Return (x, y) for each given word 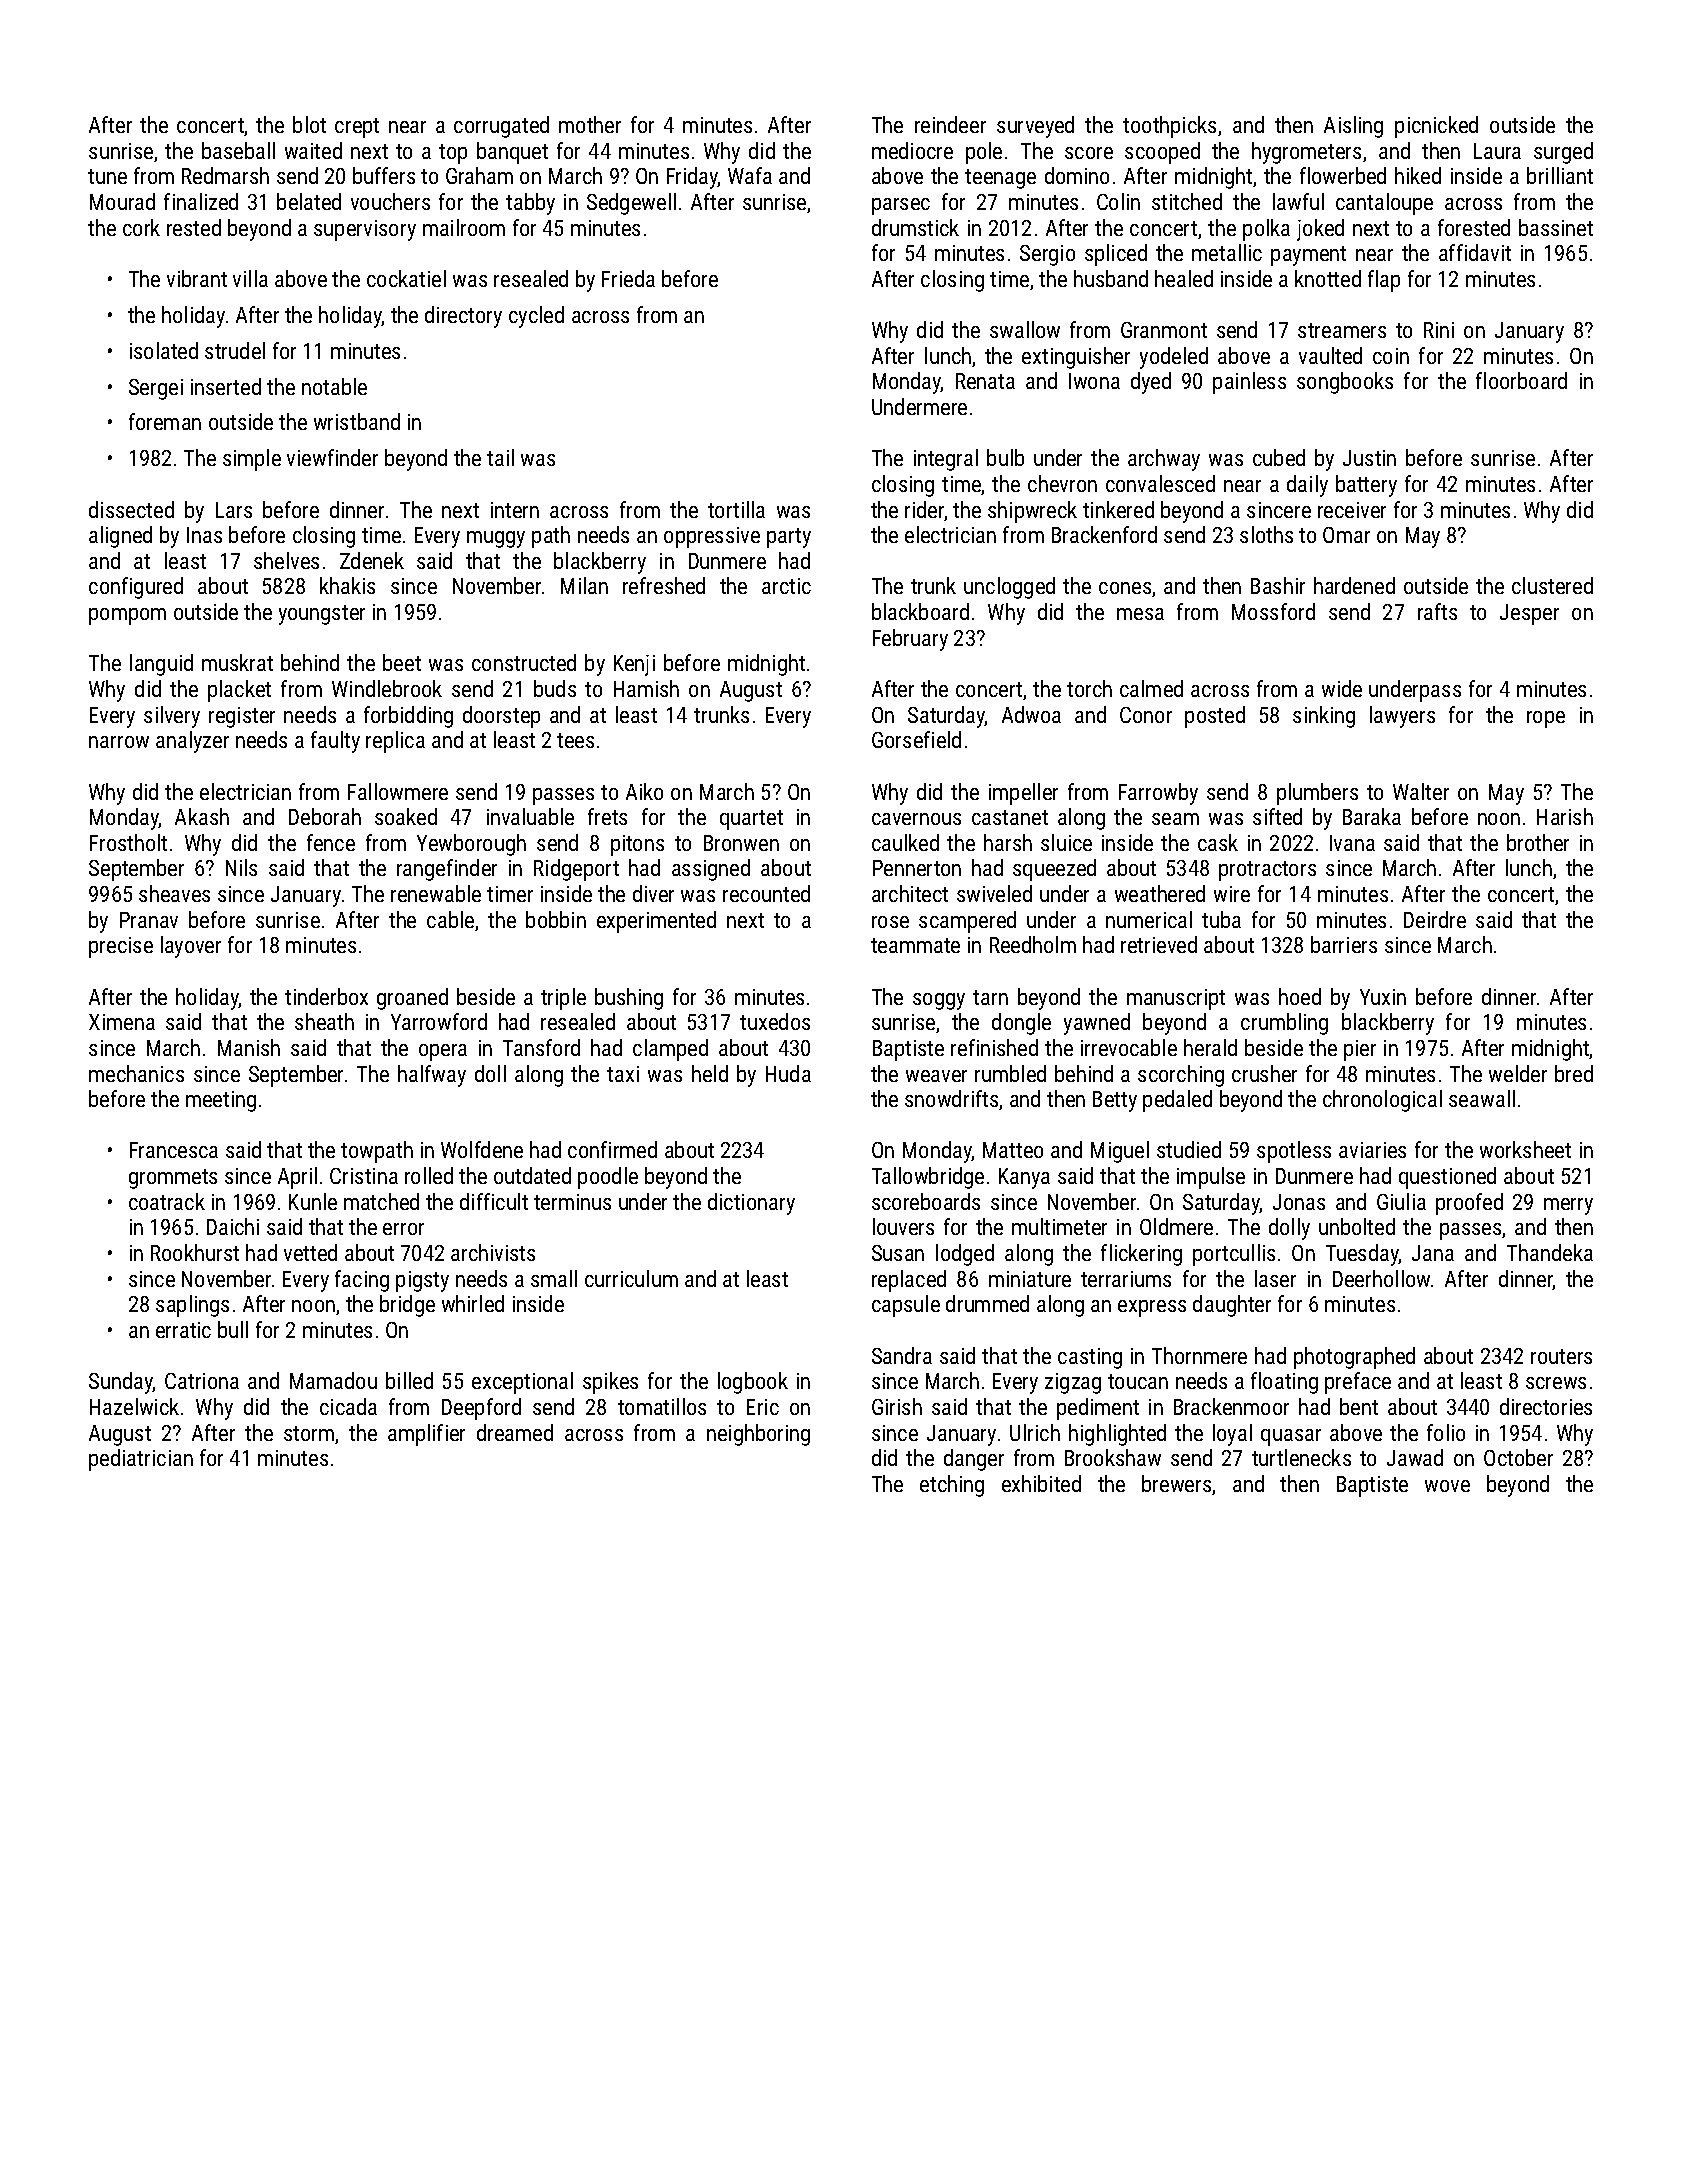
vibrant (197, 278)
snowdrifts (951, 1098)
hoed (1300, 996)
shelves (286, 560)
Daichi (233, 1226)
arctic (786, 586)
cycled (536, 317)
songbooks (1345, 383)
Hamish (646, 688)
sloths (1266, 534)
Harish (1565, 816)
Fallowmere (398, 791)
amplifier (426, 1435)
